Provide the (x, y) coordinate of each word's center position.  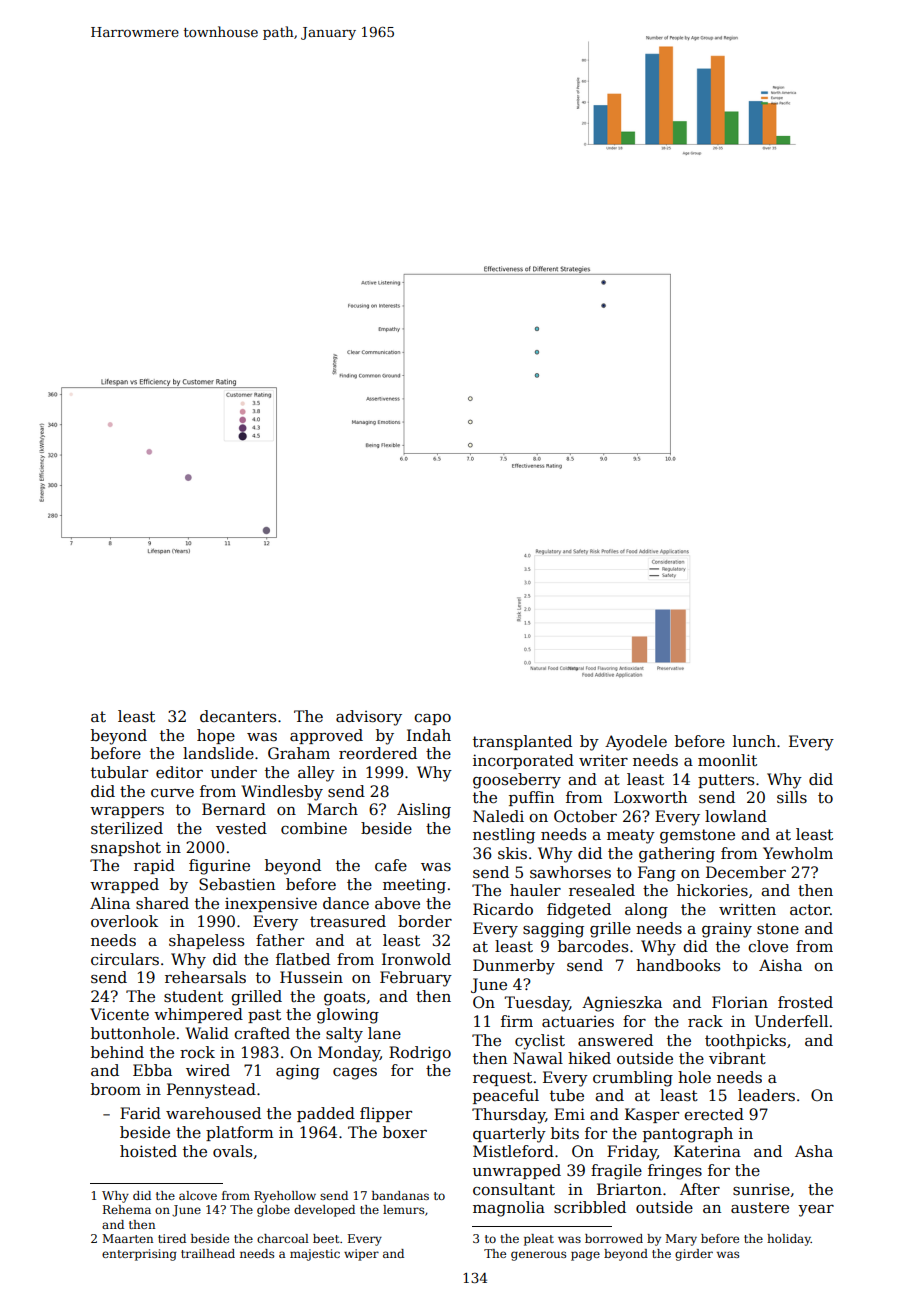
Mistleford (513, 1151)
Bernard (234, 809)
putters (726, 781)
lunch (754, 741)
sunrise (761, 1189)
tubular (119, 772)
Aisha (780, 965)
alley (316, 774)
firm (517, 1021)
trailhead (208, 1253)
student (193, 996)
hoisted (148, 1151)
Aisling (424, 811)
